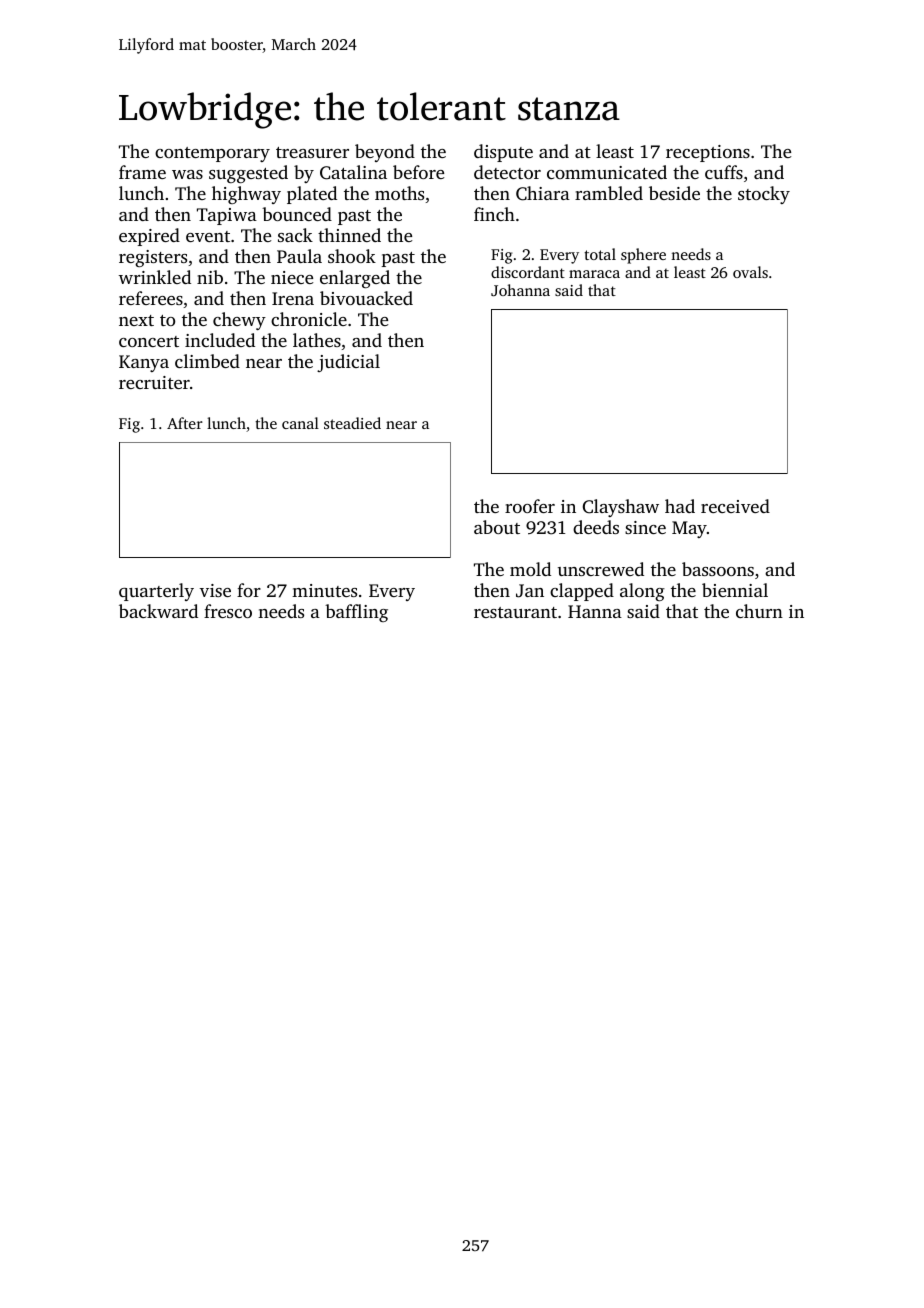 The image size is (924, 1308). Describe the element at coordinates (750, 272) in the document. I see `ovals` at that location.
